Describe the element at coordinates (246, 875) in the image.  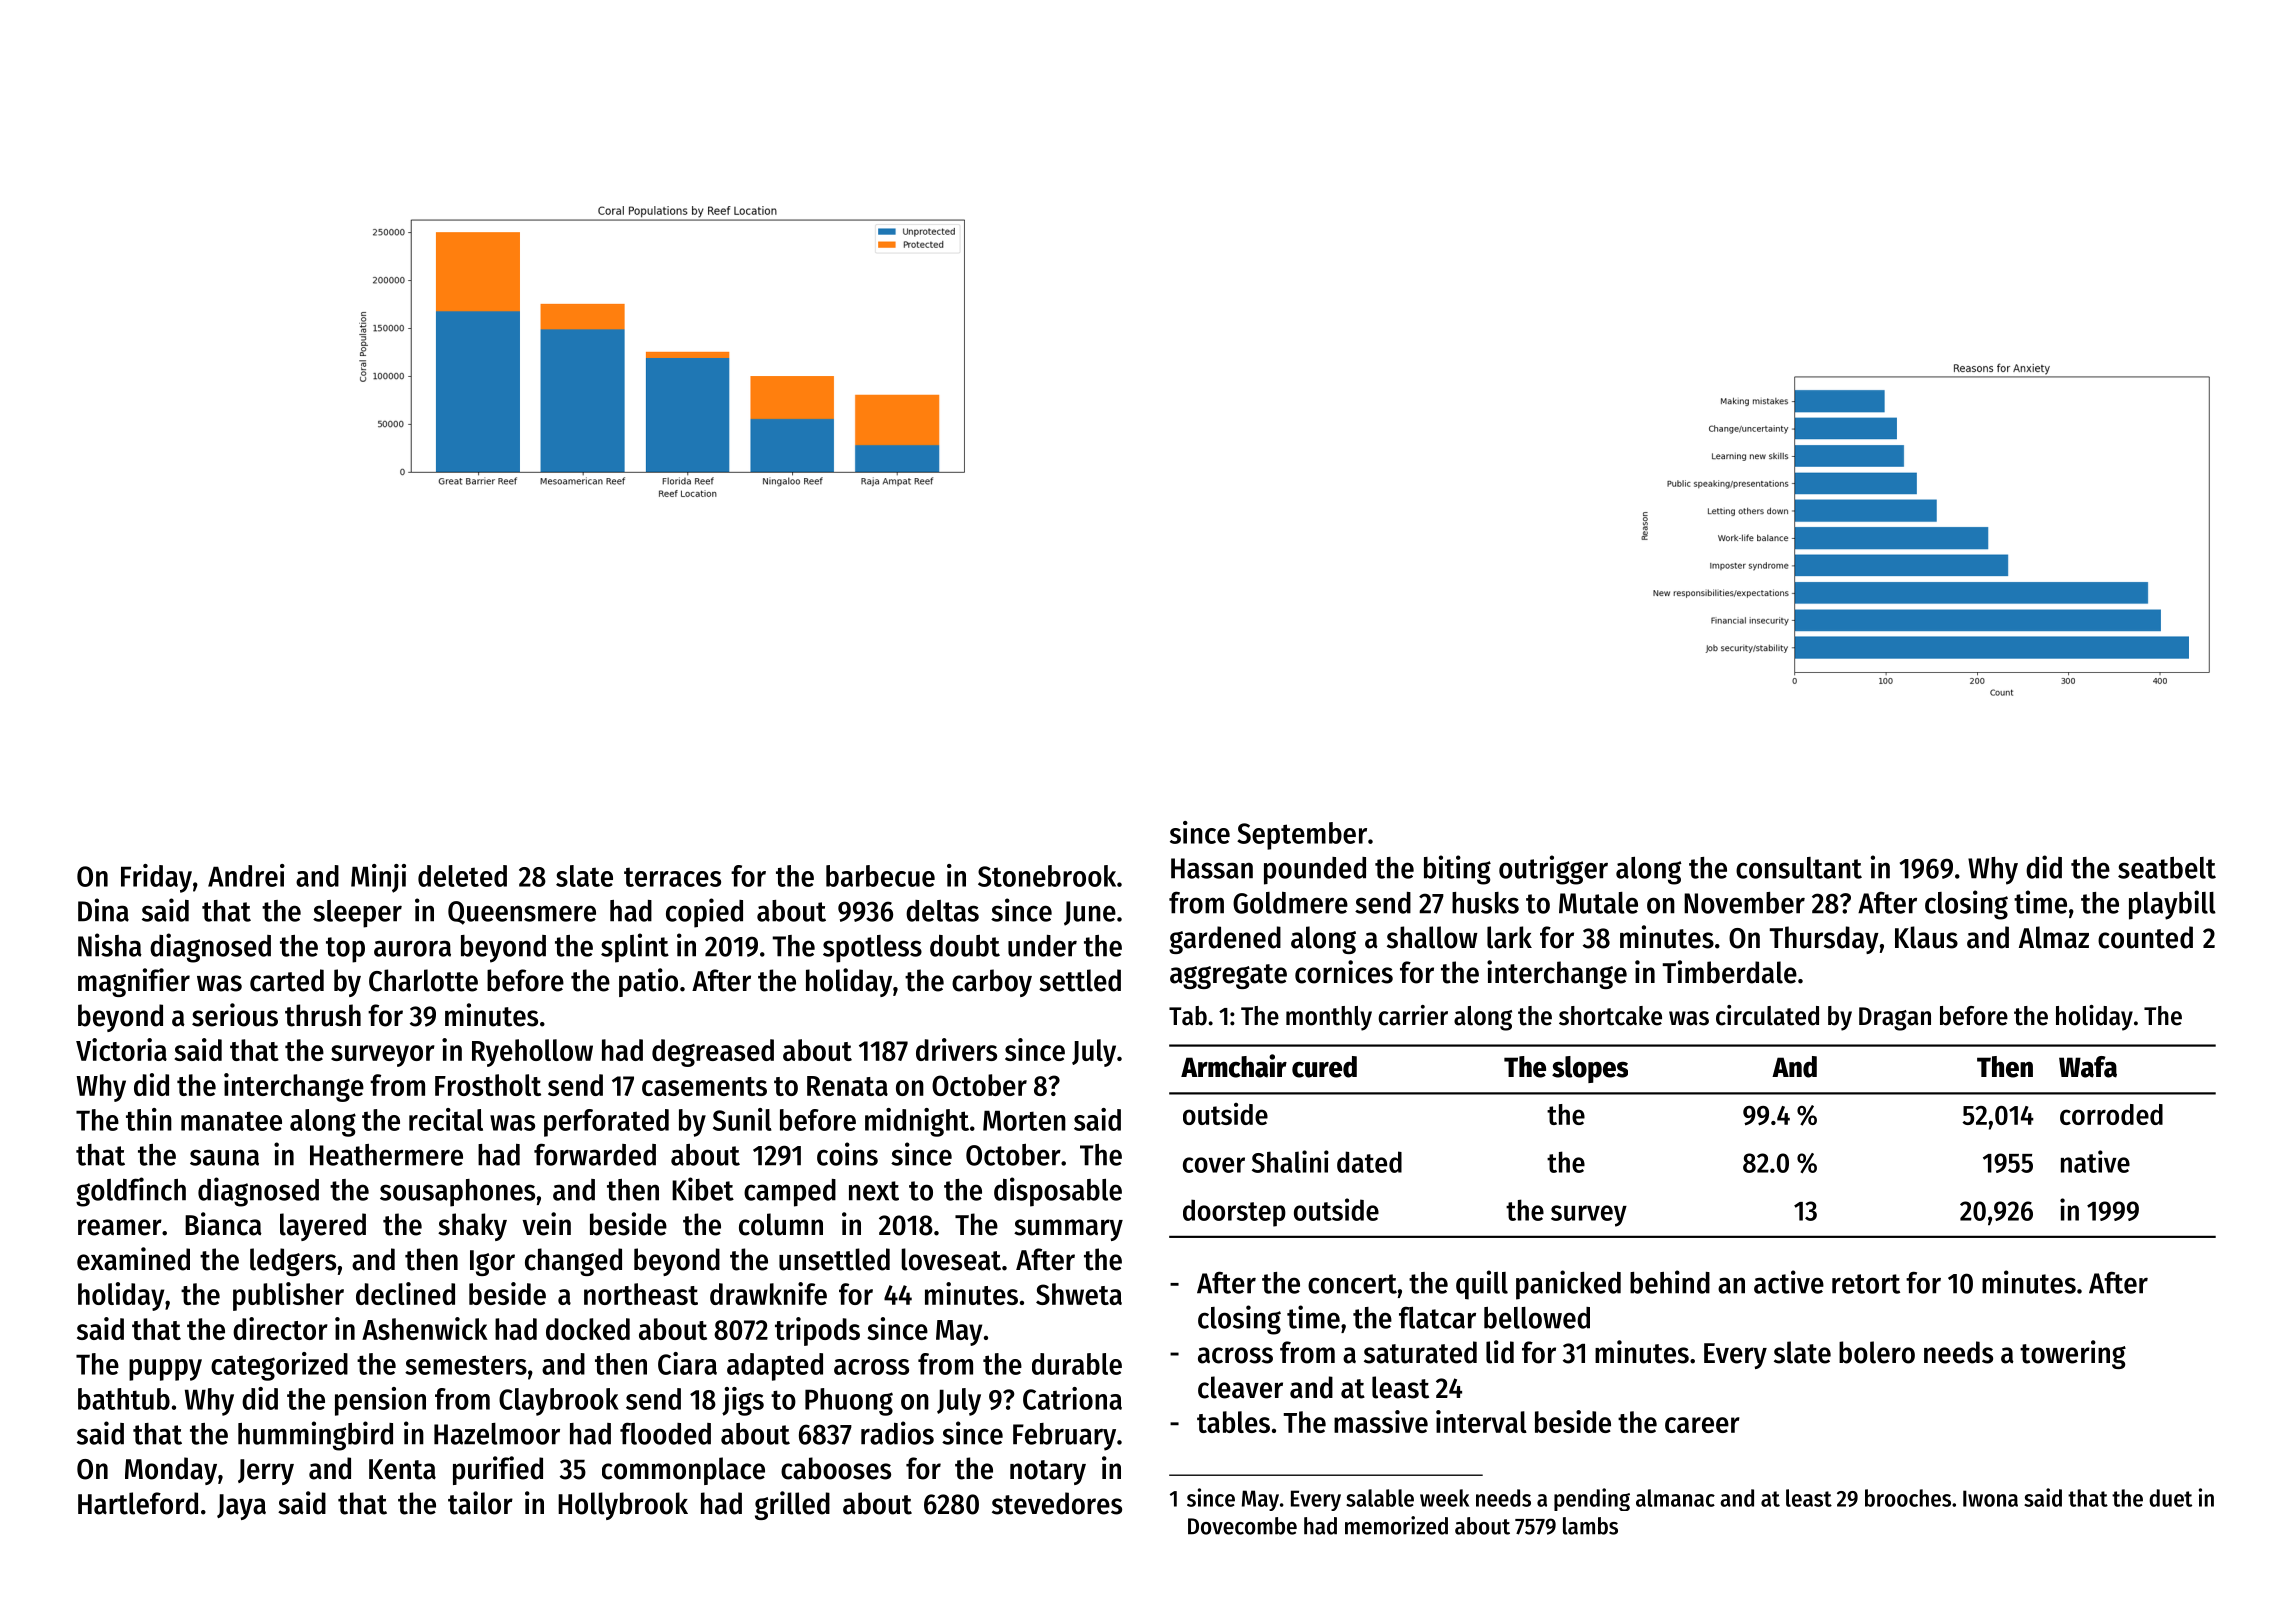
I see `Andrei` at that location.
